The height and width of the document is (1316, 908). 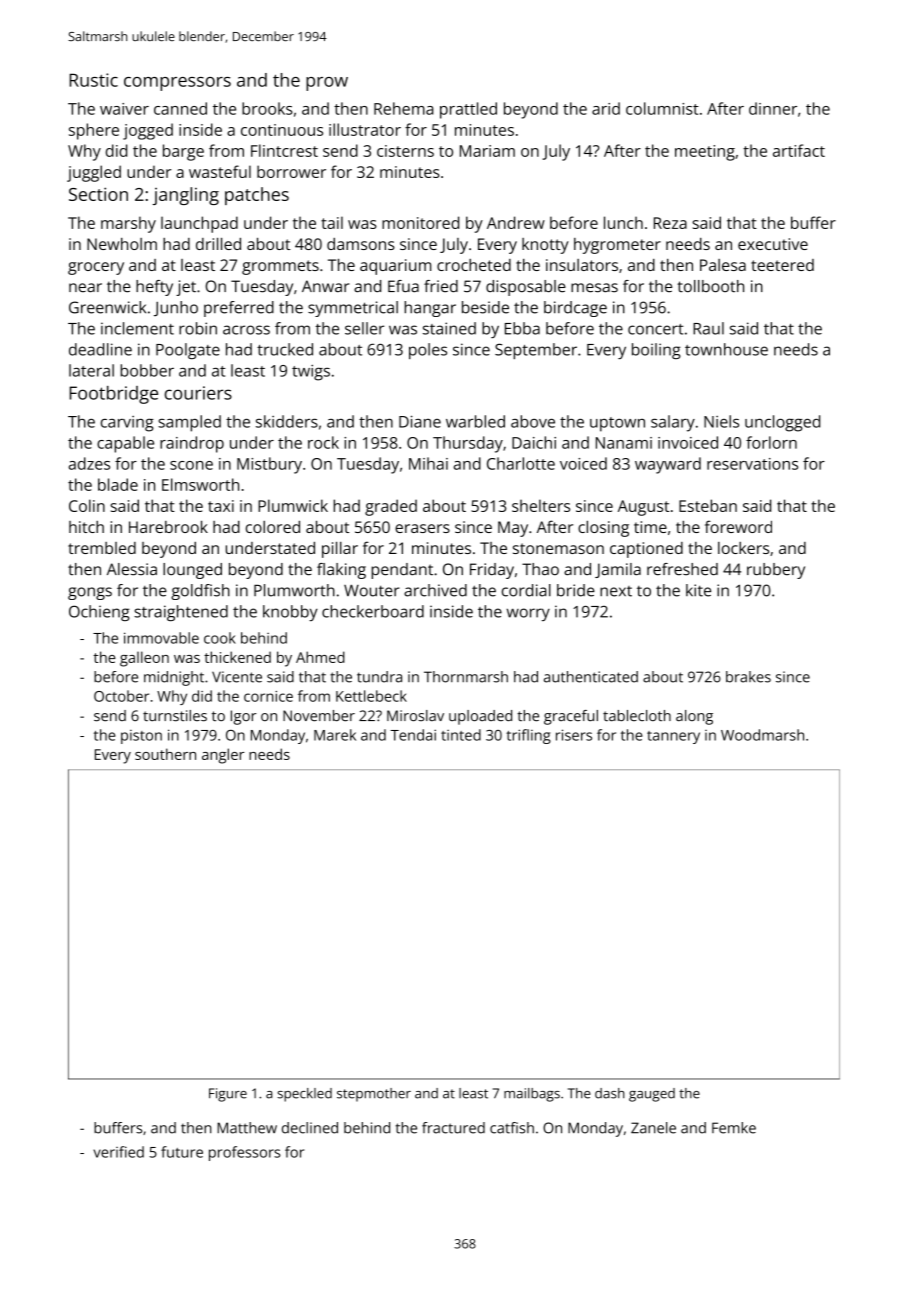 What do you see at coordinates (468, 110) in the document?
I see `prattled` at bounding box center [468, 110].
